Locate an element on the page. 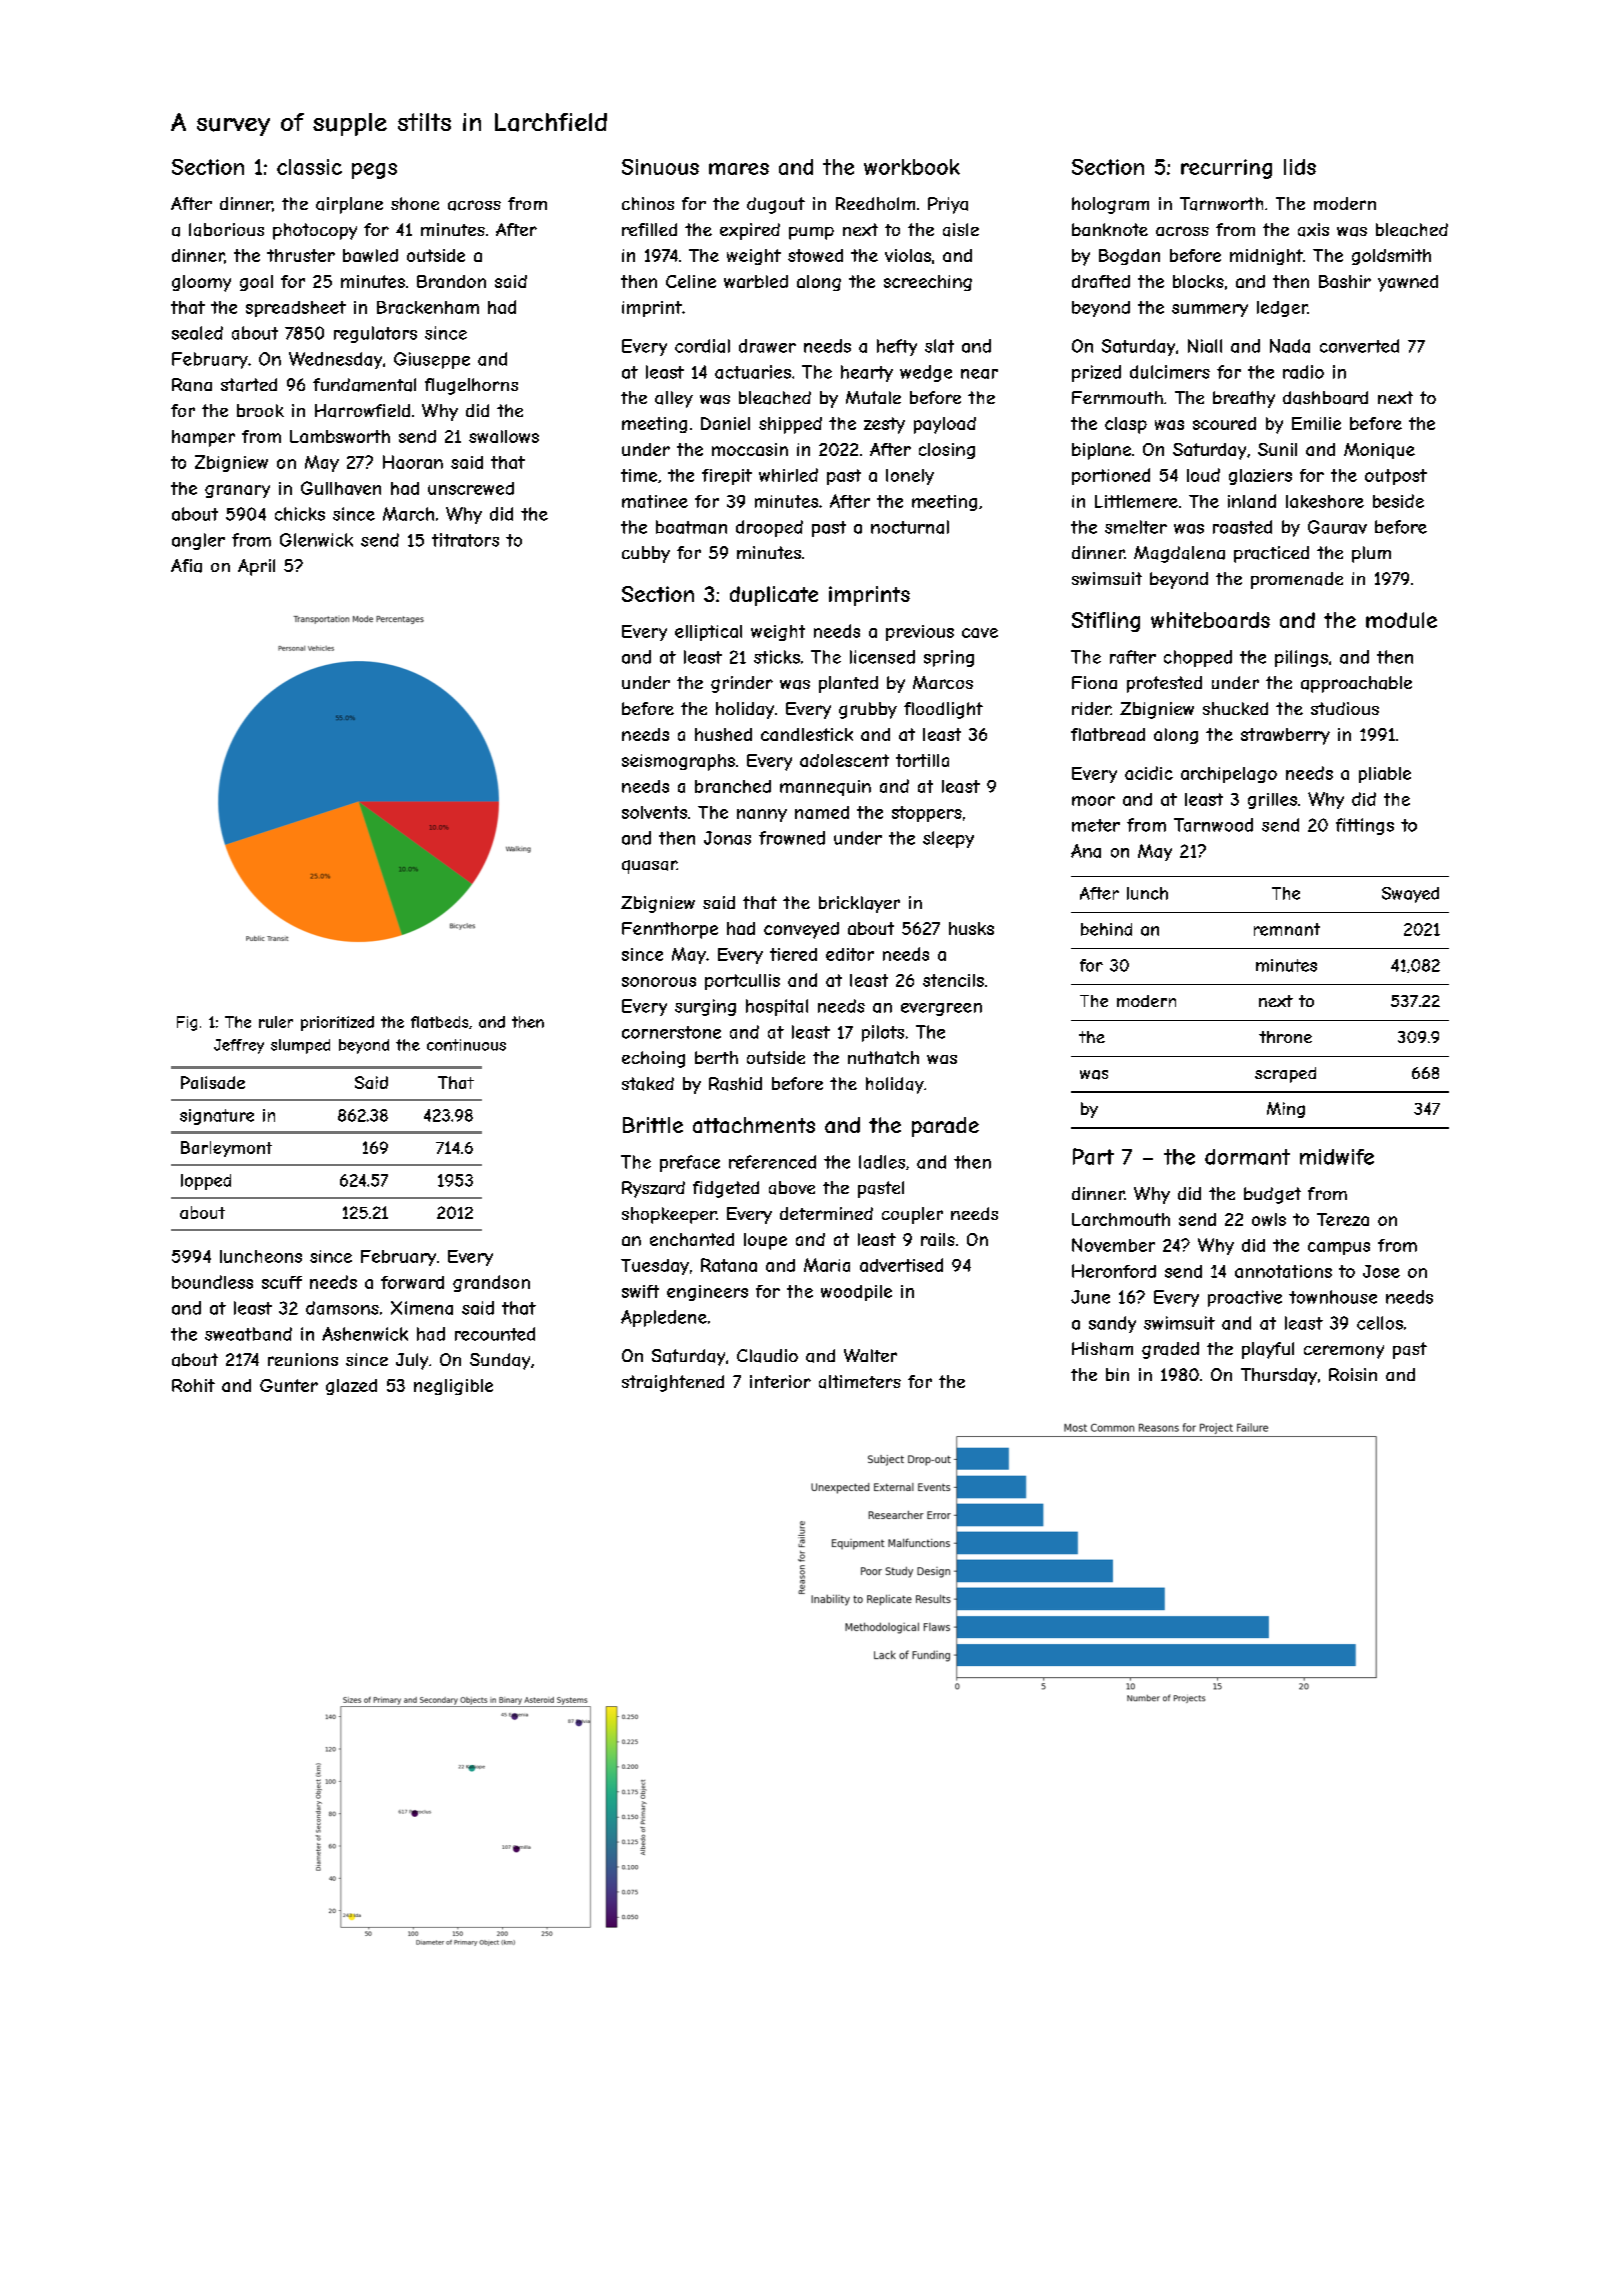 The height and width of the image is (2292, 1620). behind is located at coordinates (1106, 929).
